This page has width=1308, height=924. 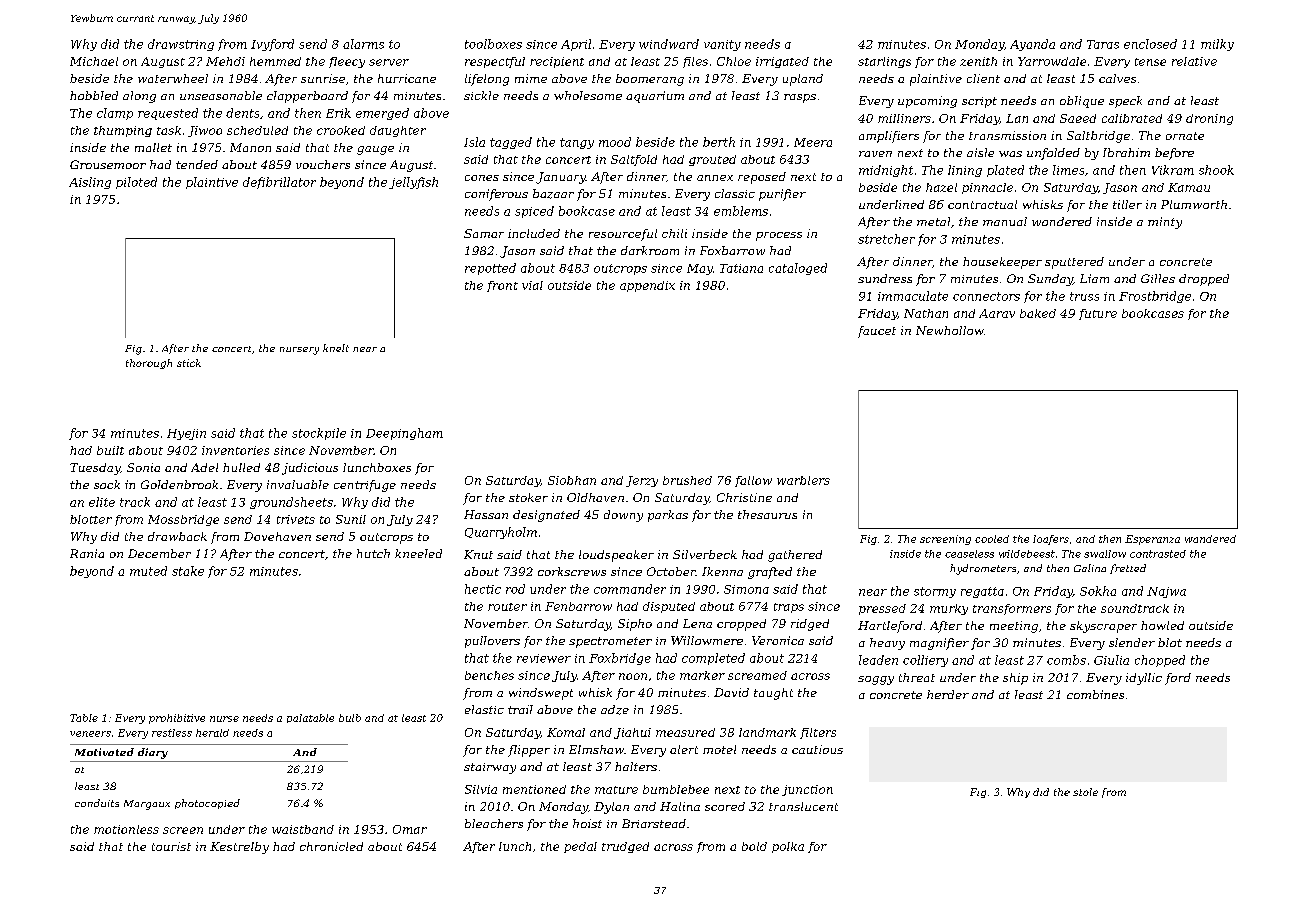 I want to click on hutch, so click(x=373, y=553).
